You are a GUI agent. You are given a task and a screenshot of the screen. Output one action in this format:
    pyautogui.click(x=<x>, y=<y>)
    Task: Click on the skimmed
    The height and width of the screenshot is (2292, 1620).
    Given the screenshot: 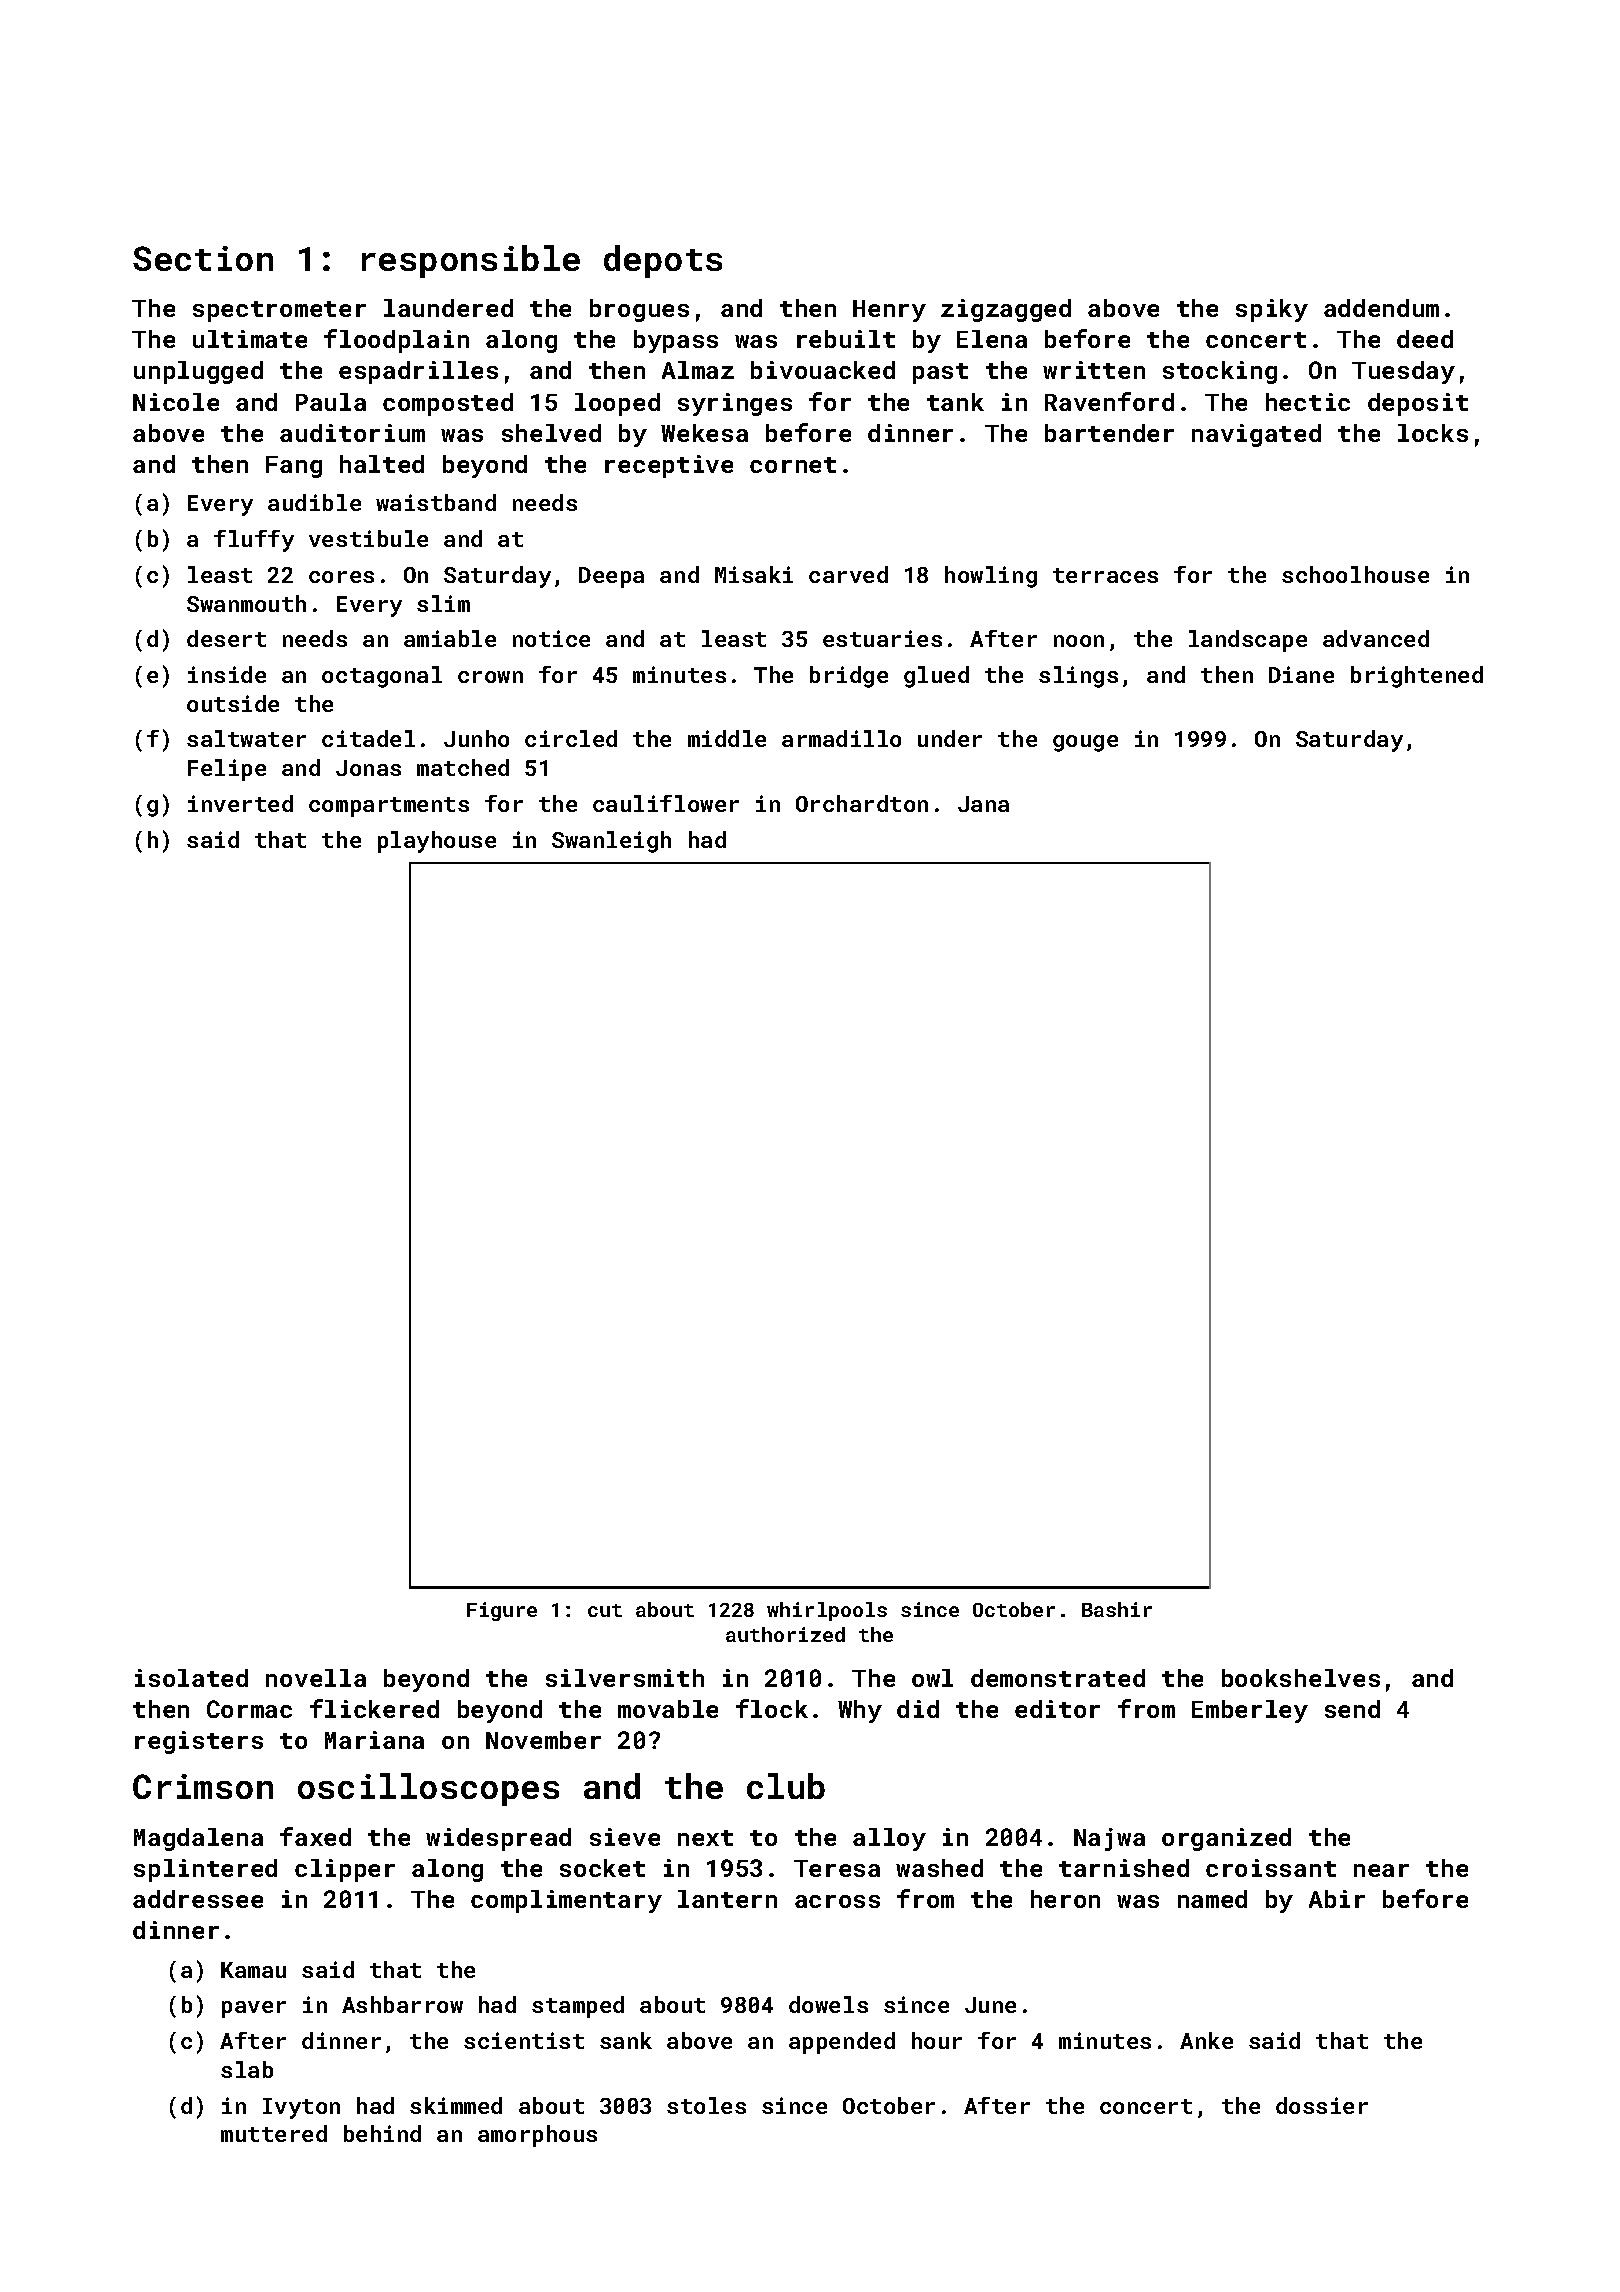 What is the action you would take?
    pyautogui.click(x=456, y=2105)
